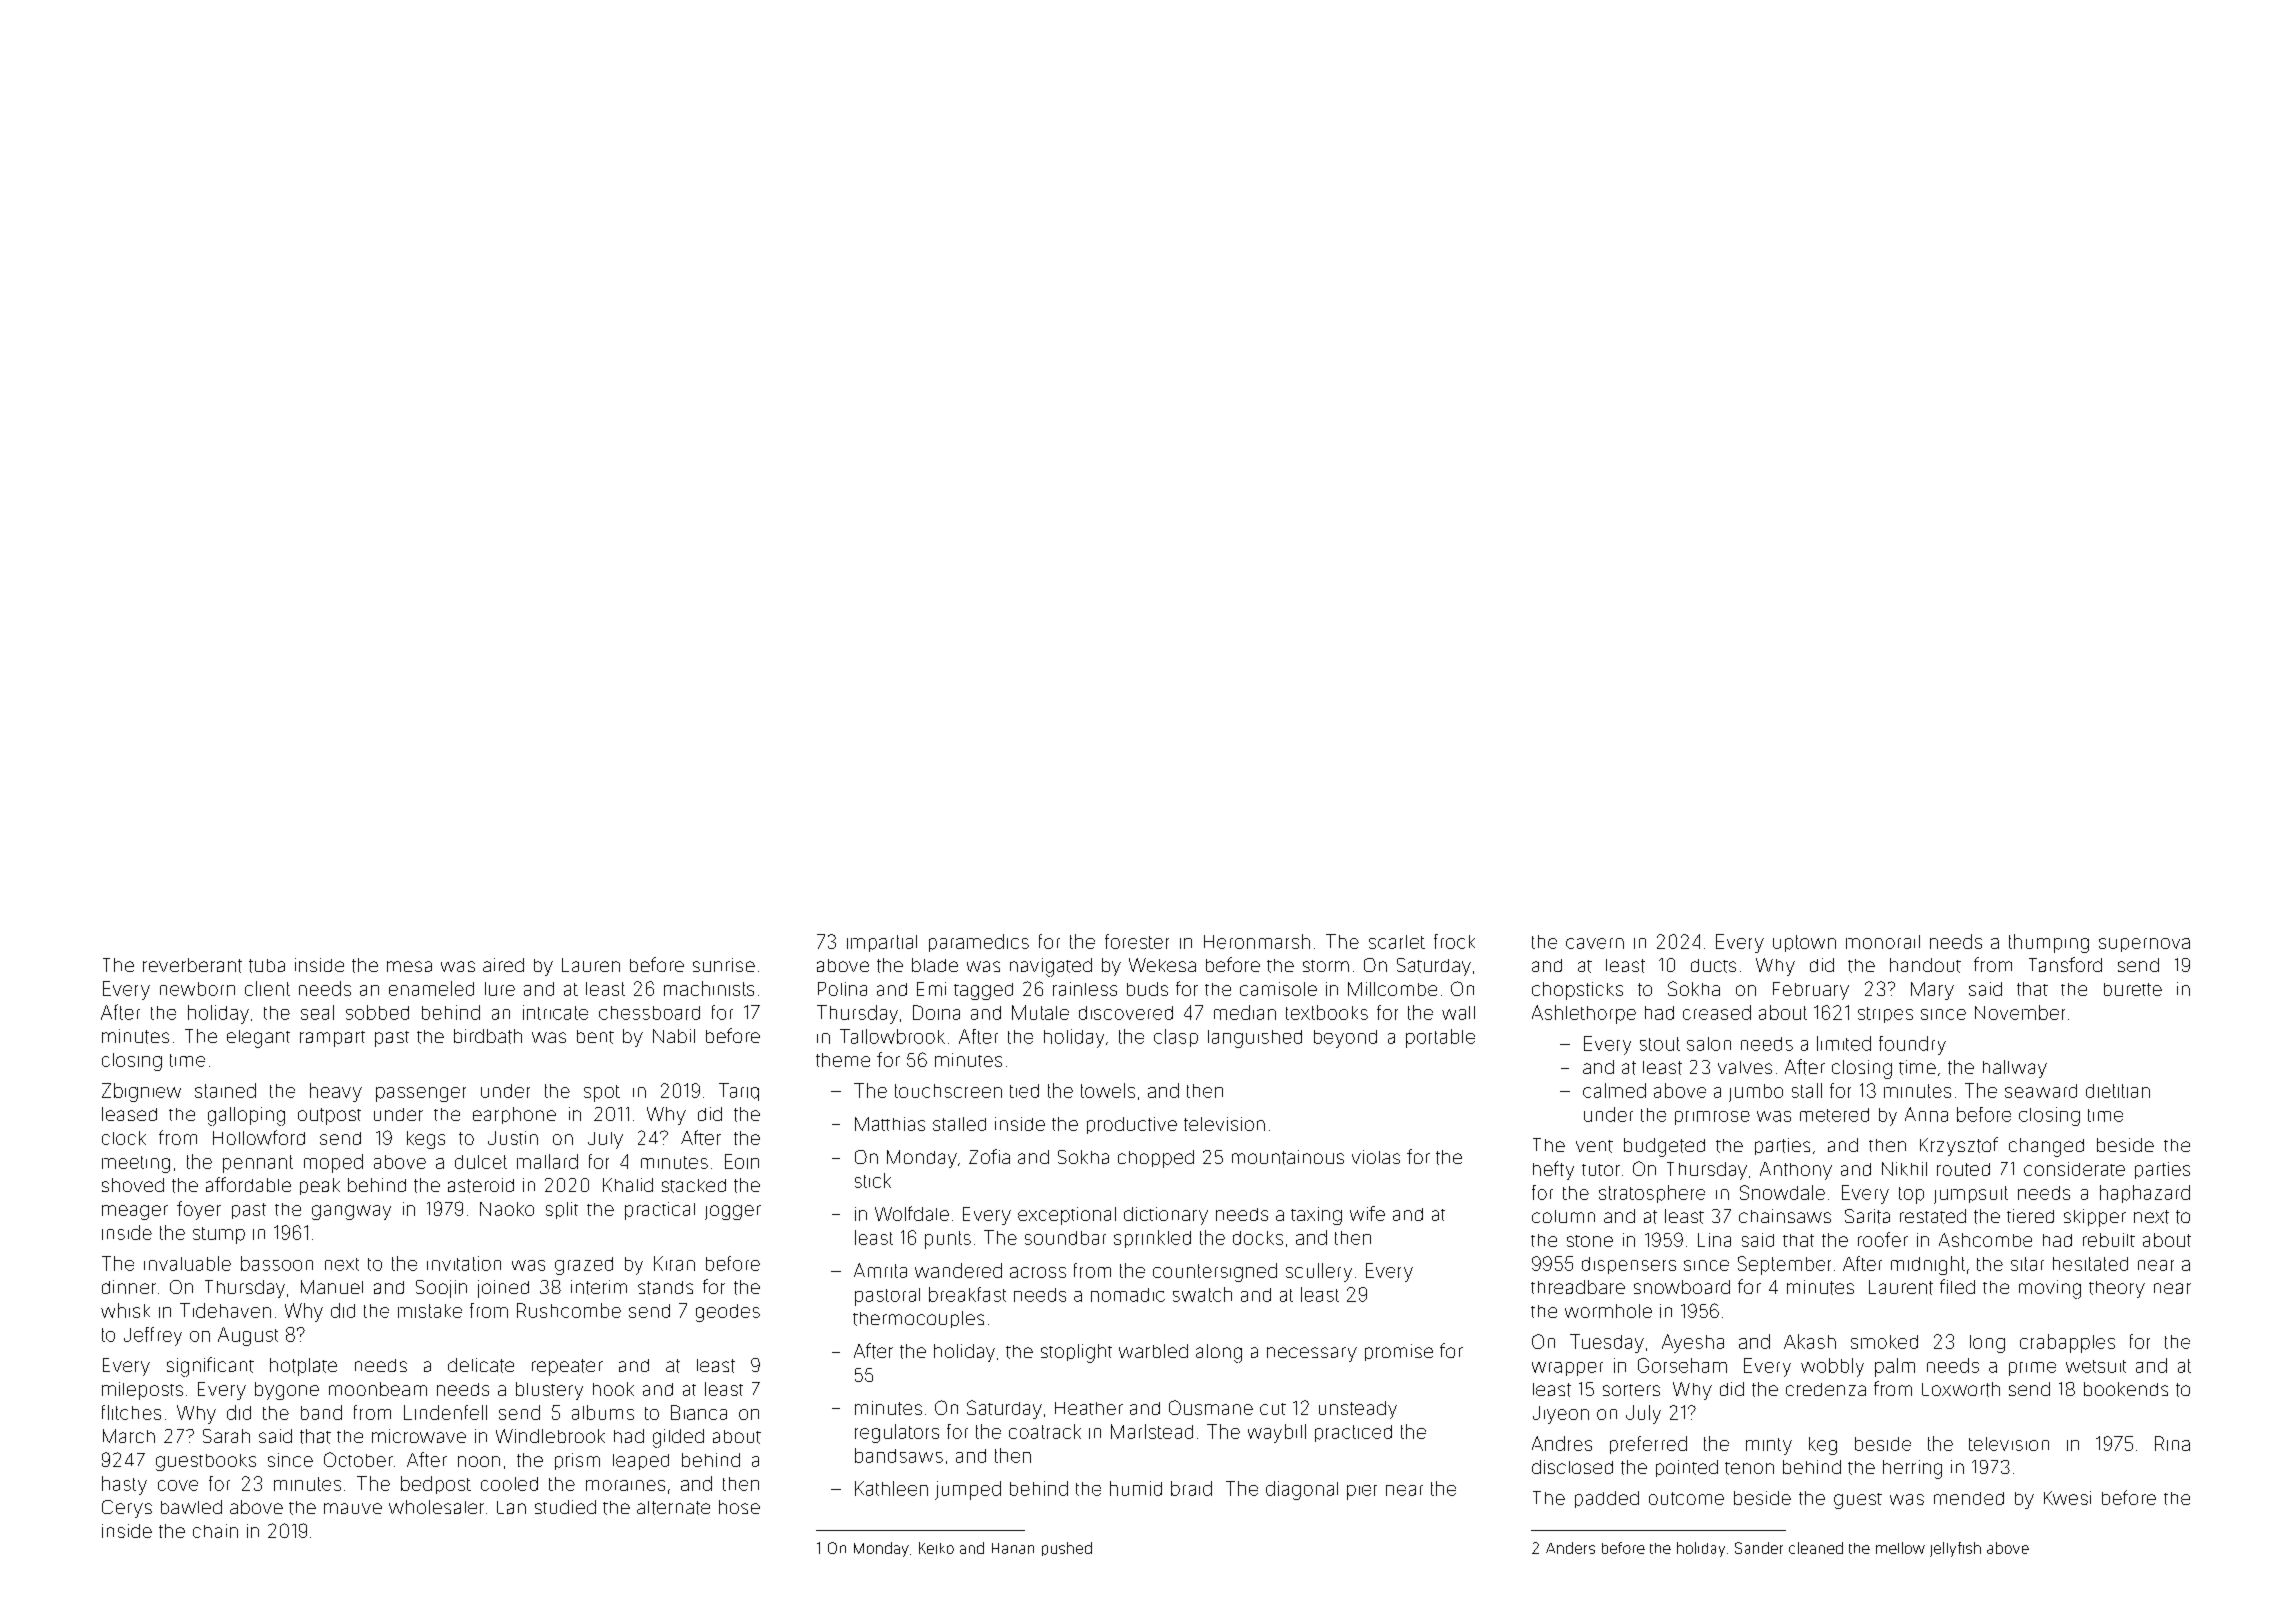 The image size is (2292, 1620). I want to click on Anders, so click(1570, 1548).
